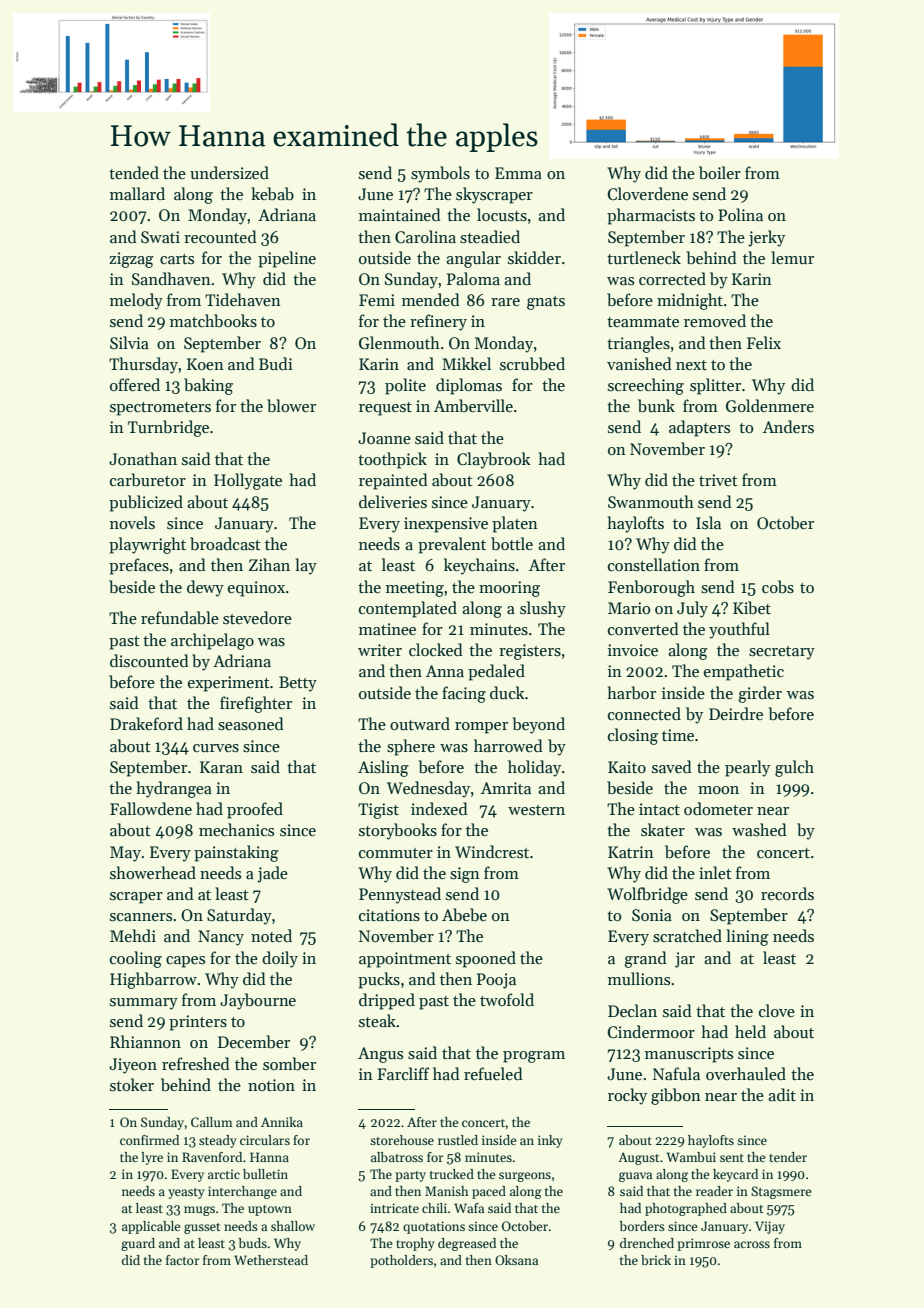 The width and height of the page is (924, 1308). I want to click on albatross, so click(397, 1157).
